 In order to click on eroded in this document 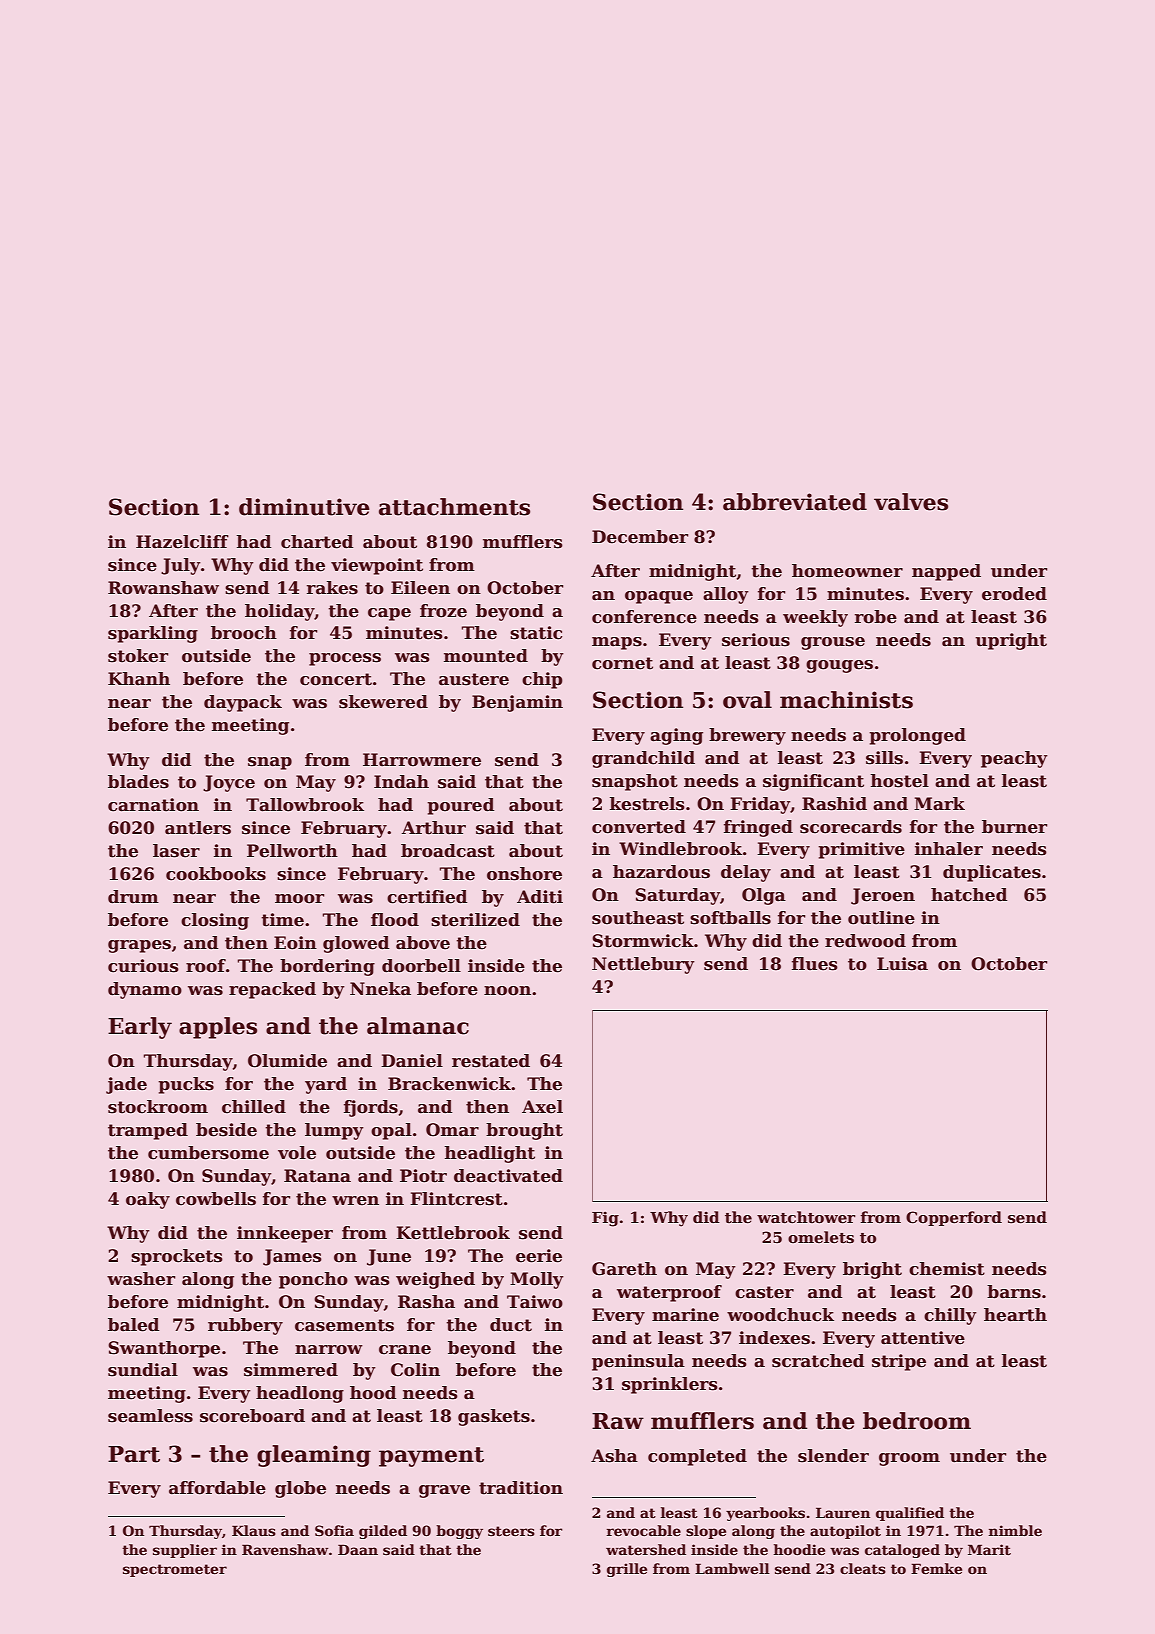, I will do `click(1014, 594)`.
